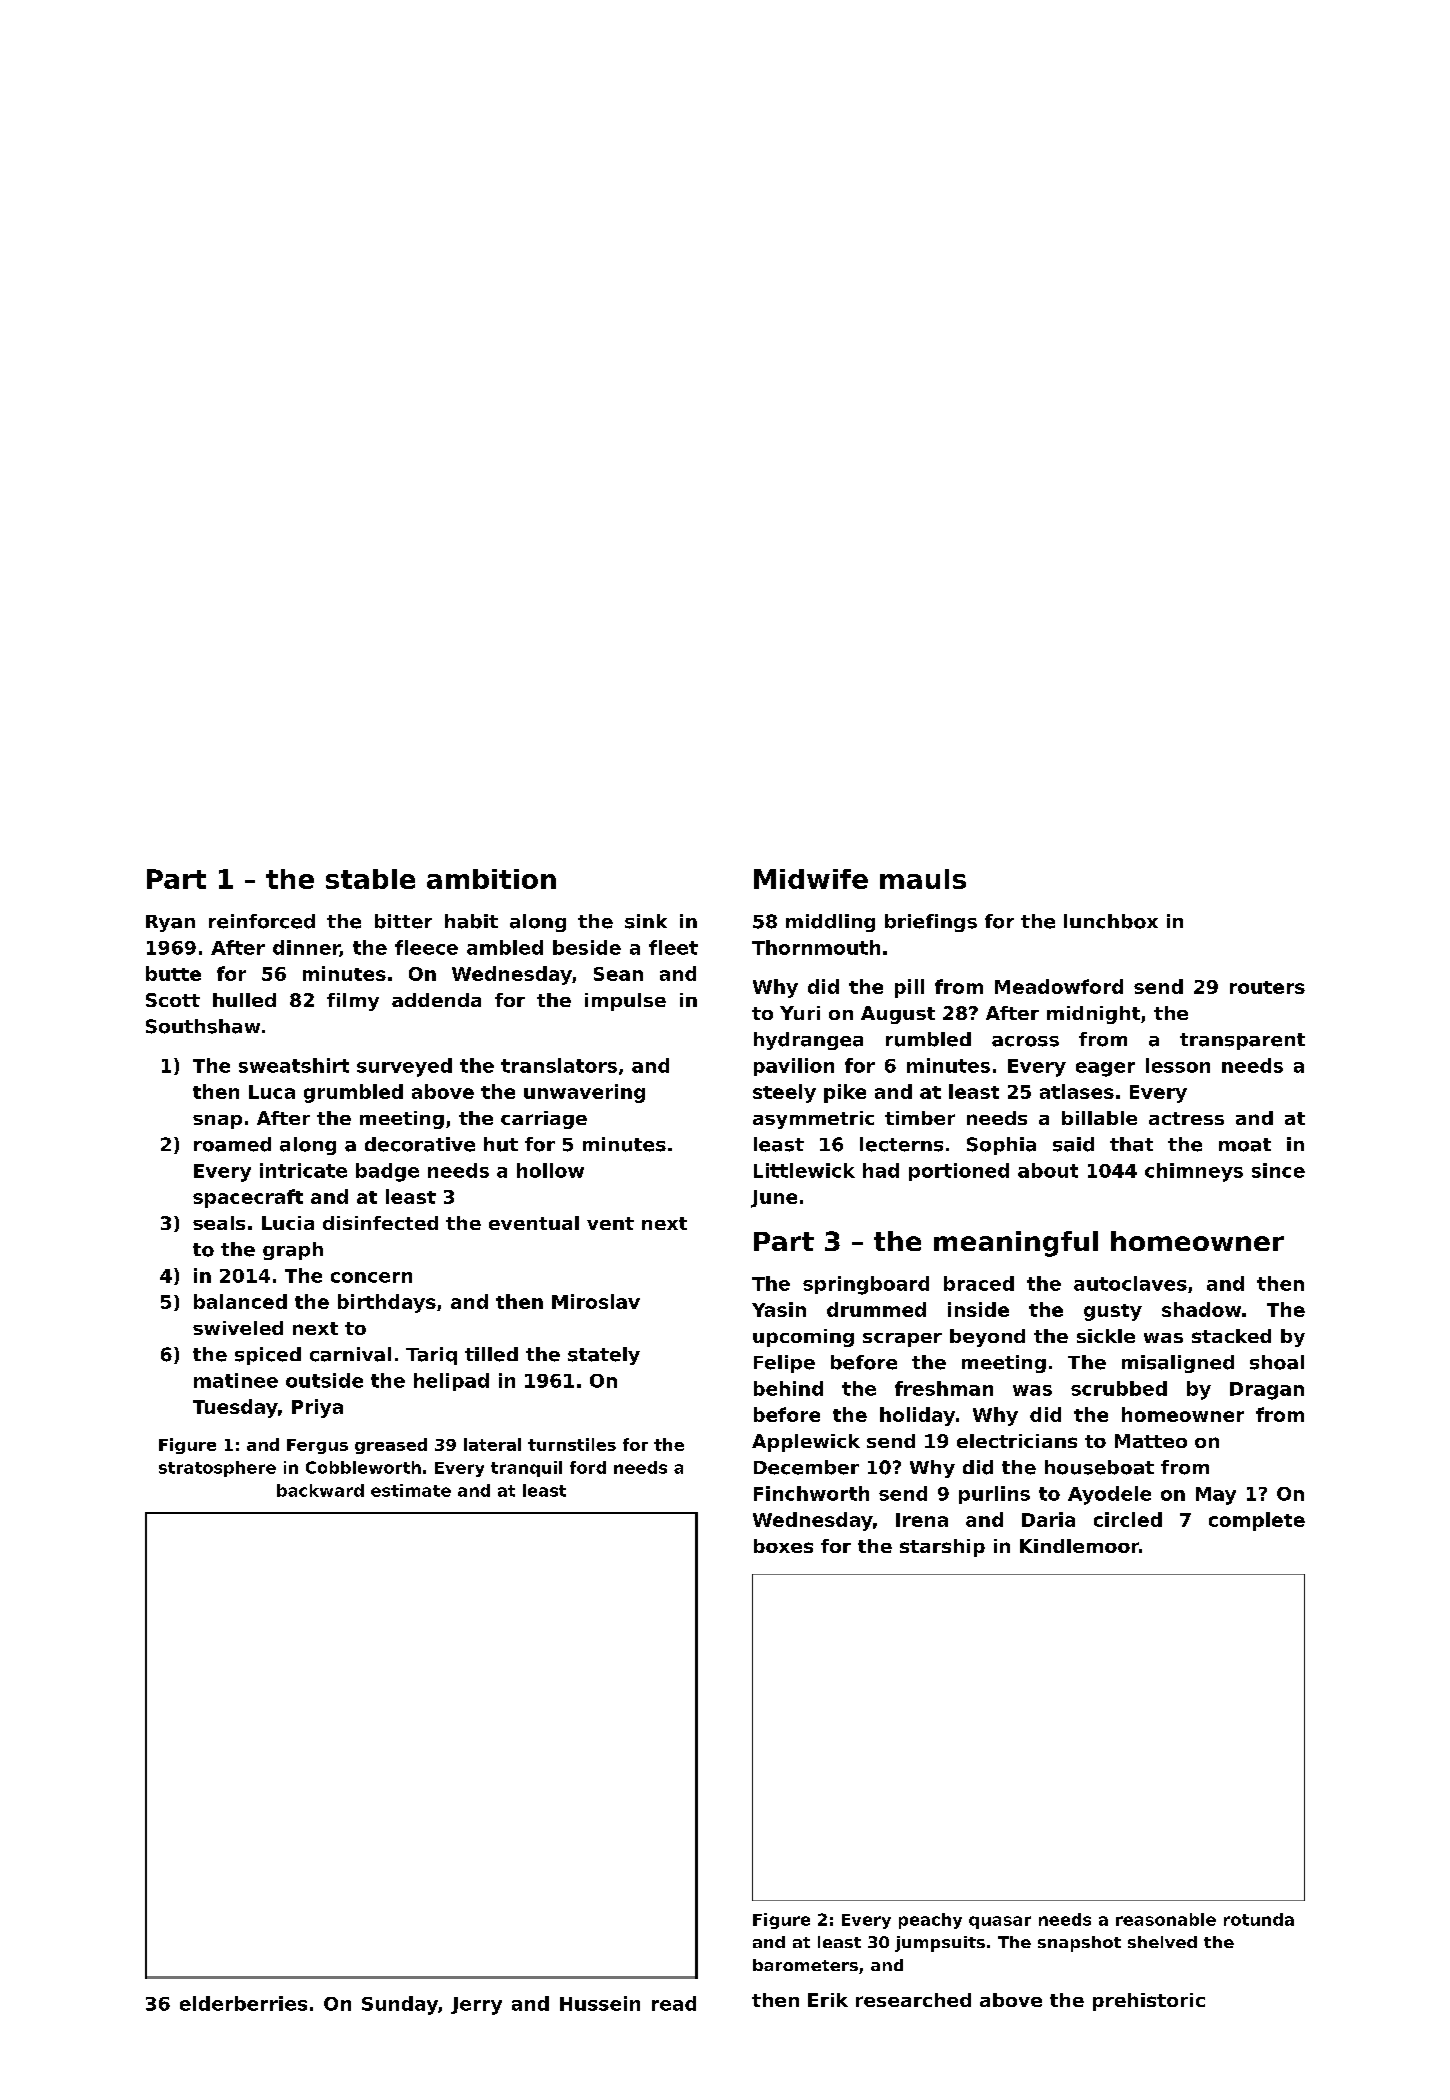  I want to click on elderberries, so click(243, 2003).
